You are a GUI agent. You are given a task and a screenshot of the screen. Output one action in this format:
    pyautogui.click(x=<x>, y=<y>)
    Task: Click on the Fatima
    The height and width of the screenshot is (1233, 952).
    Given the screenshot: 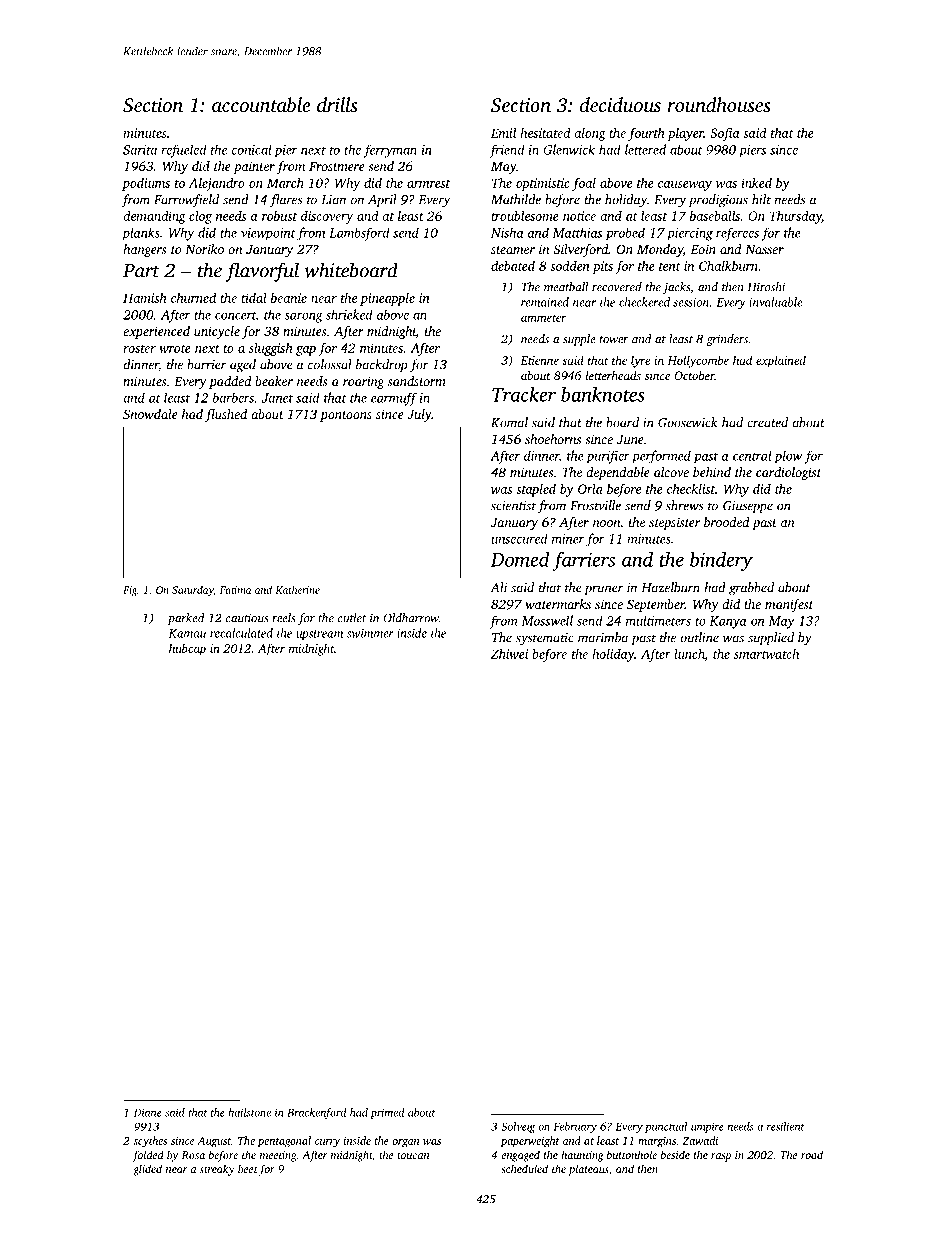 What is the action you would take?
    pyautogui.click(x=235, y=590)
